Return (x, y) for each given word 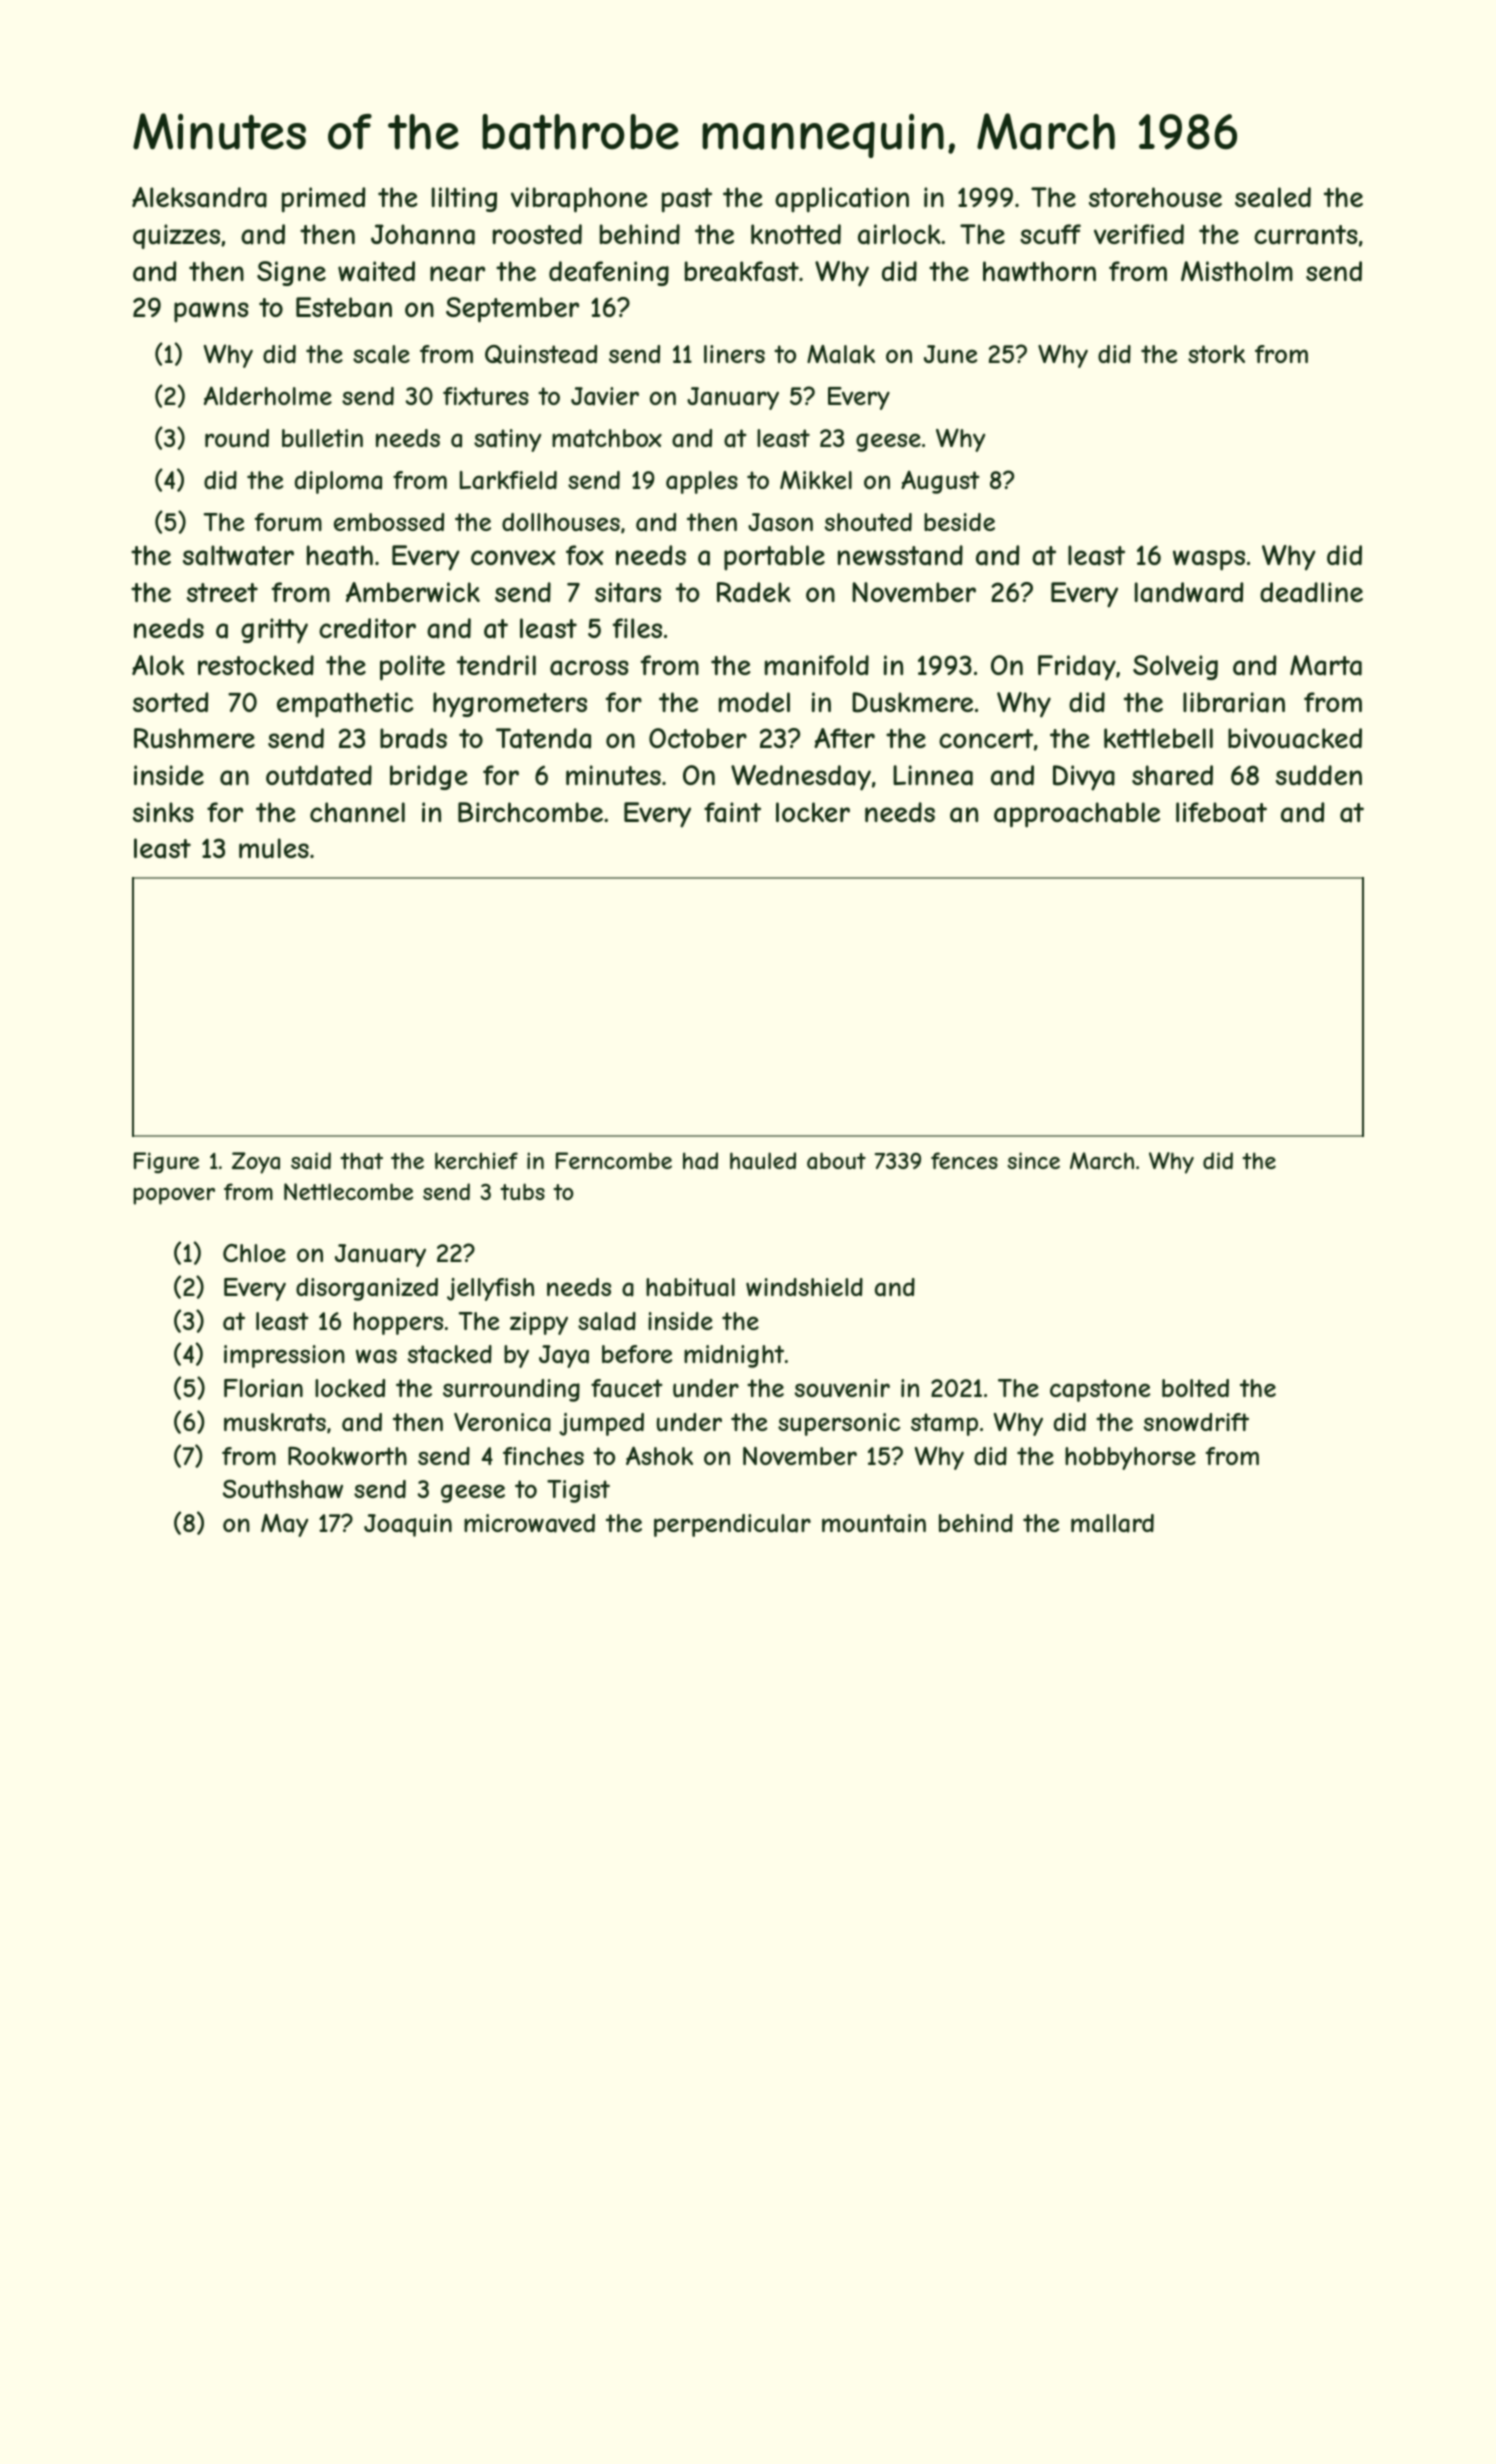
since (1033, 1160)
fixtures (486, 396)
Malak (841, 354)
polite (412, 668)
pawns (211, 312)
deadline (1311, 592)
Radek (754, 592)
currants (1306, 235)
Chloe (254, 1253)
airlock (899, 234)
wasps (1209, 560)
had (700, 1161)
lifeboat (1221, 812)
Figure (166, 1163)
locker (813, 812)
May (284, 1525)
